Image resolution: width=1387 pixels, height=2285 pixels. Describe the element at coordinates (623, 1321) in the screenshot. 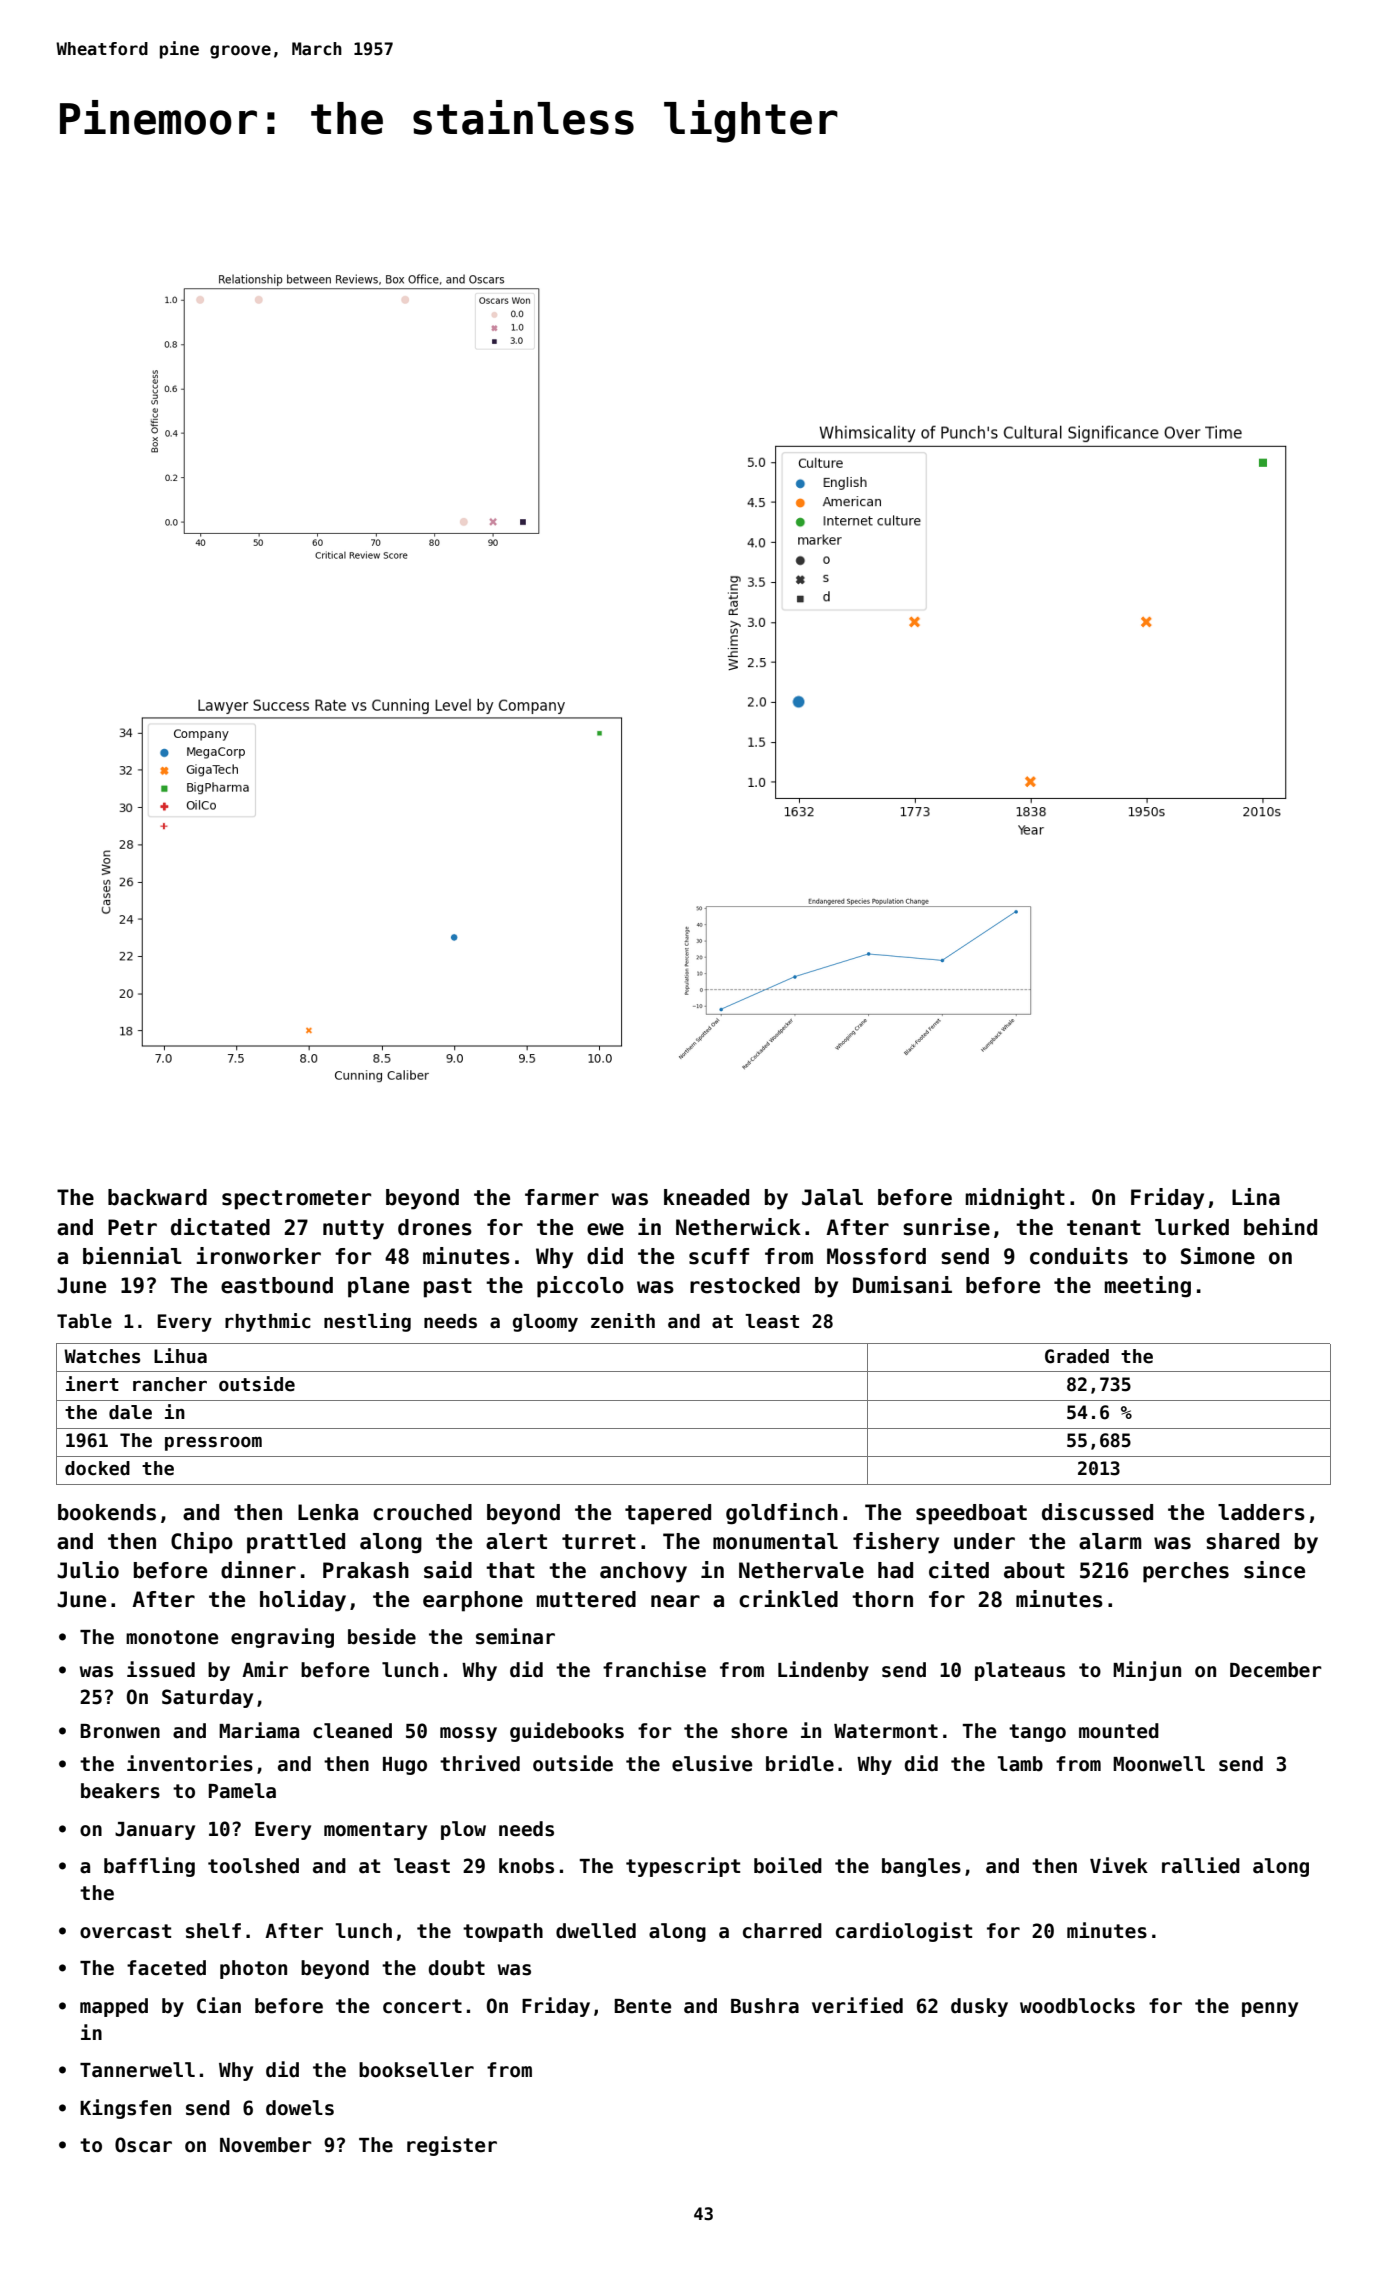

I see `zenith` at that location.
